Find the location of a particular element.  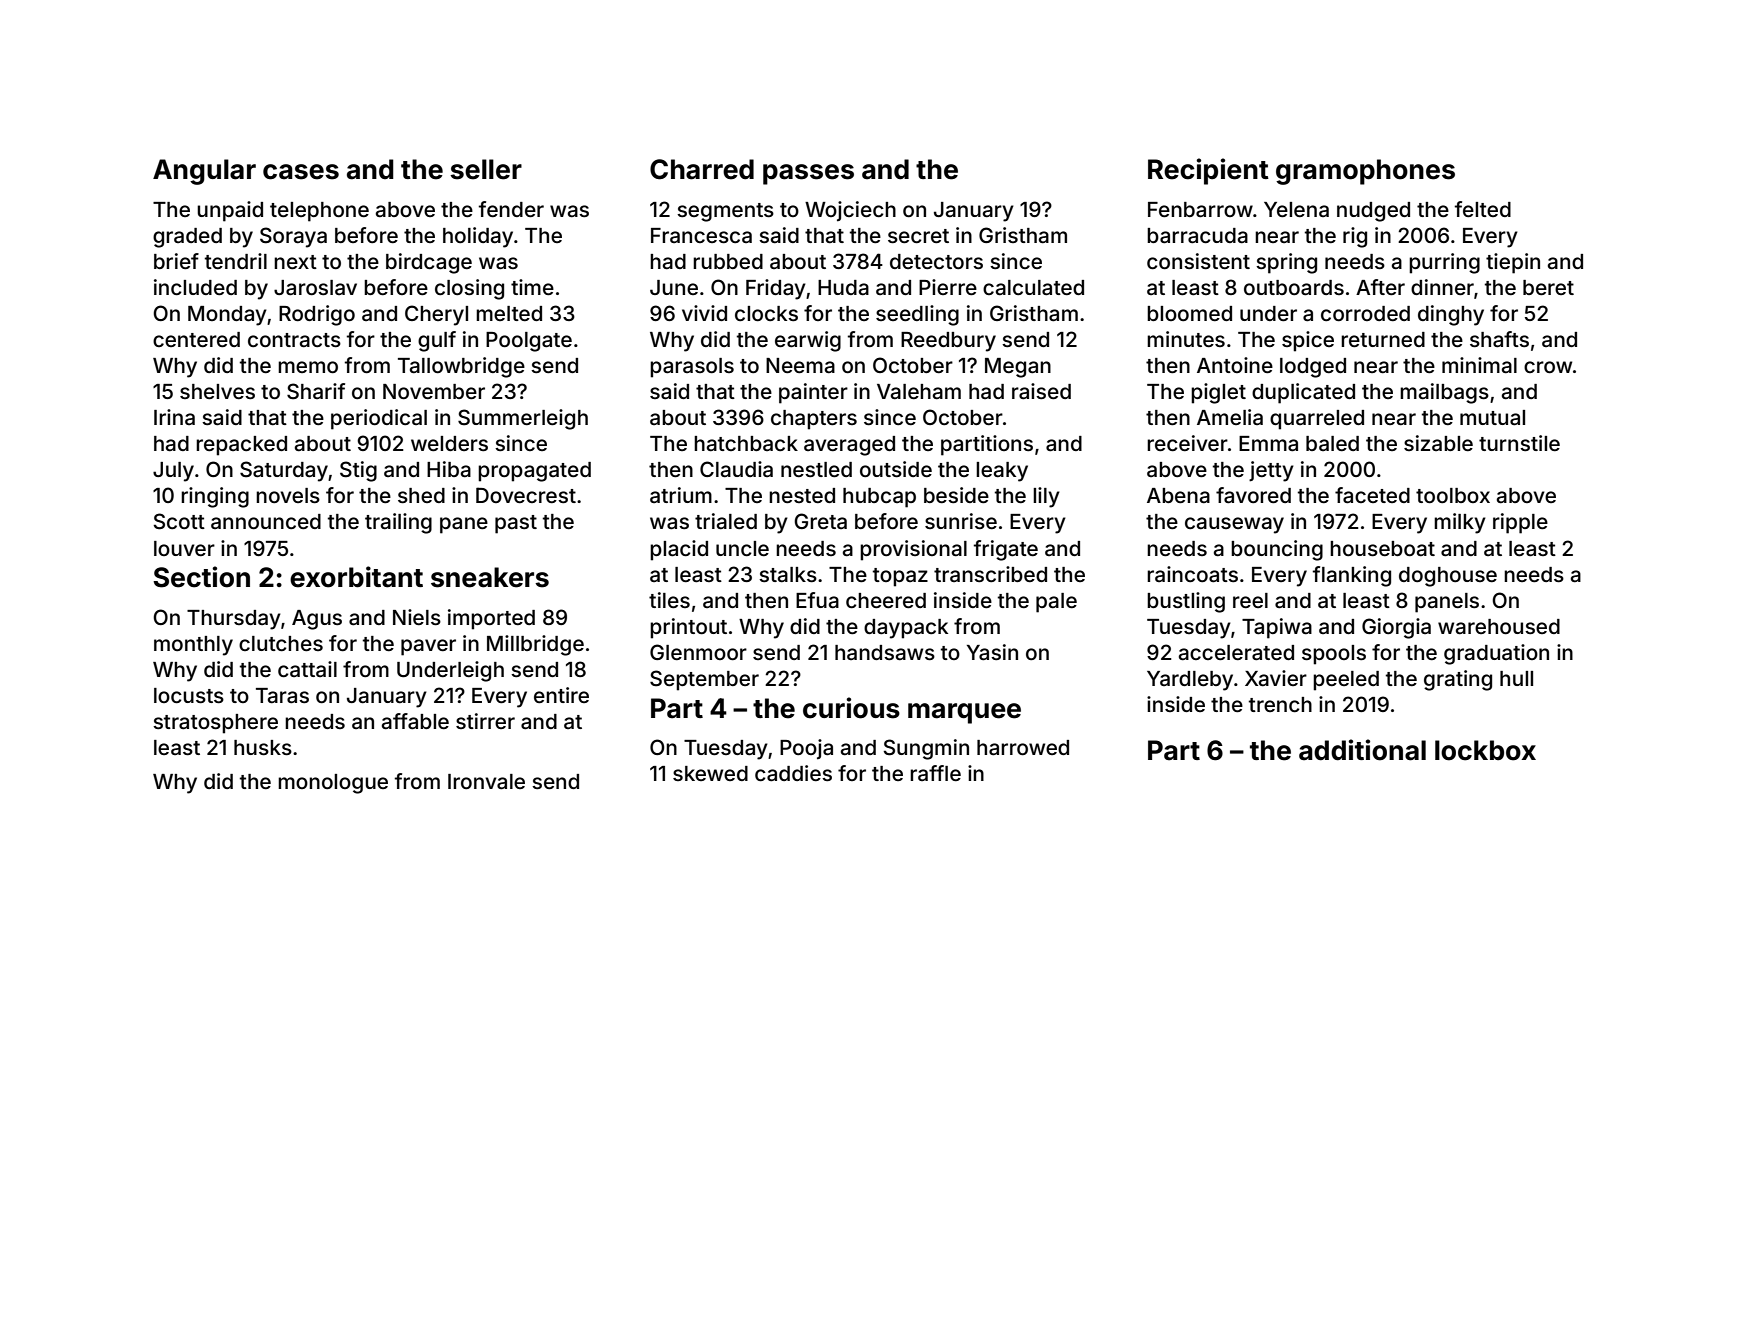

secret is located at coordinates (918, 236).
